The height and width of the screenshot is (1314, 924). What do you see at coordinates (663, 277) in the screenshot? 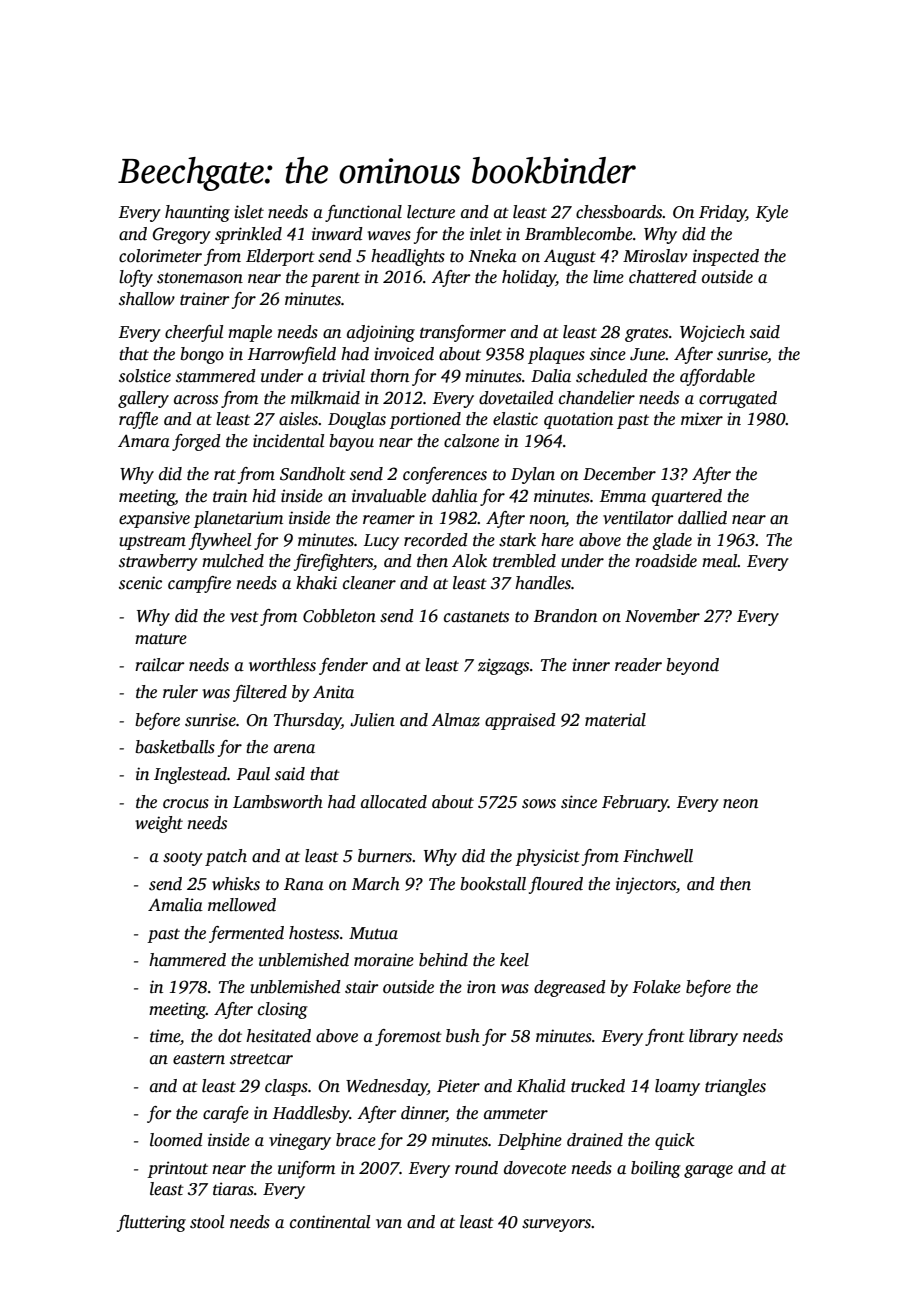
I see `chattered` at bounding box center [663, 277].
